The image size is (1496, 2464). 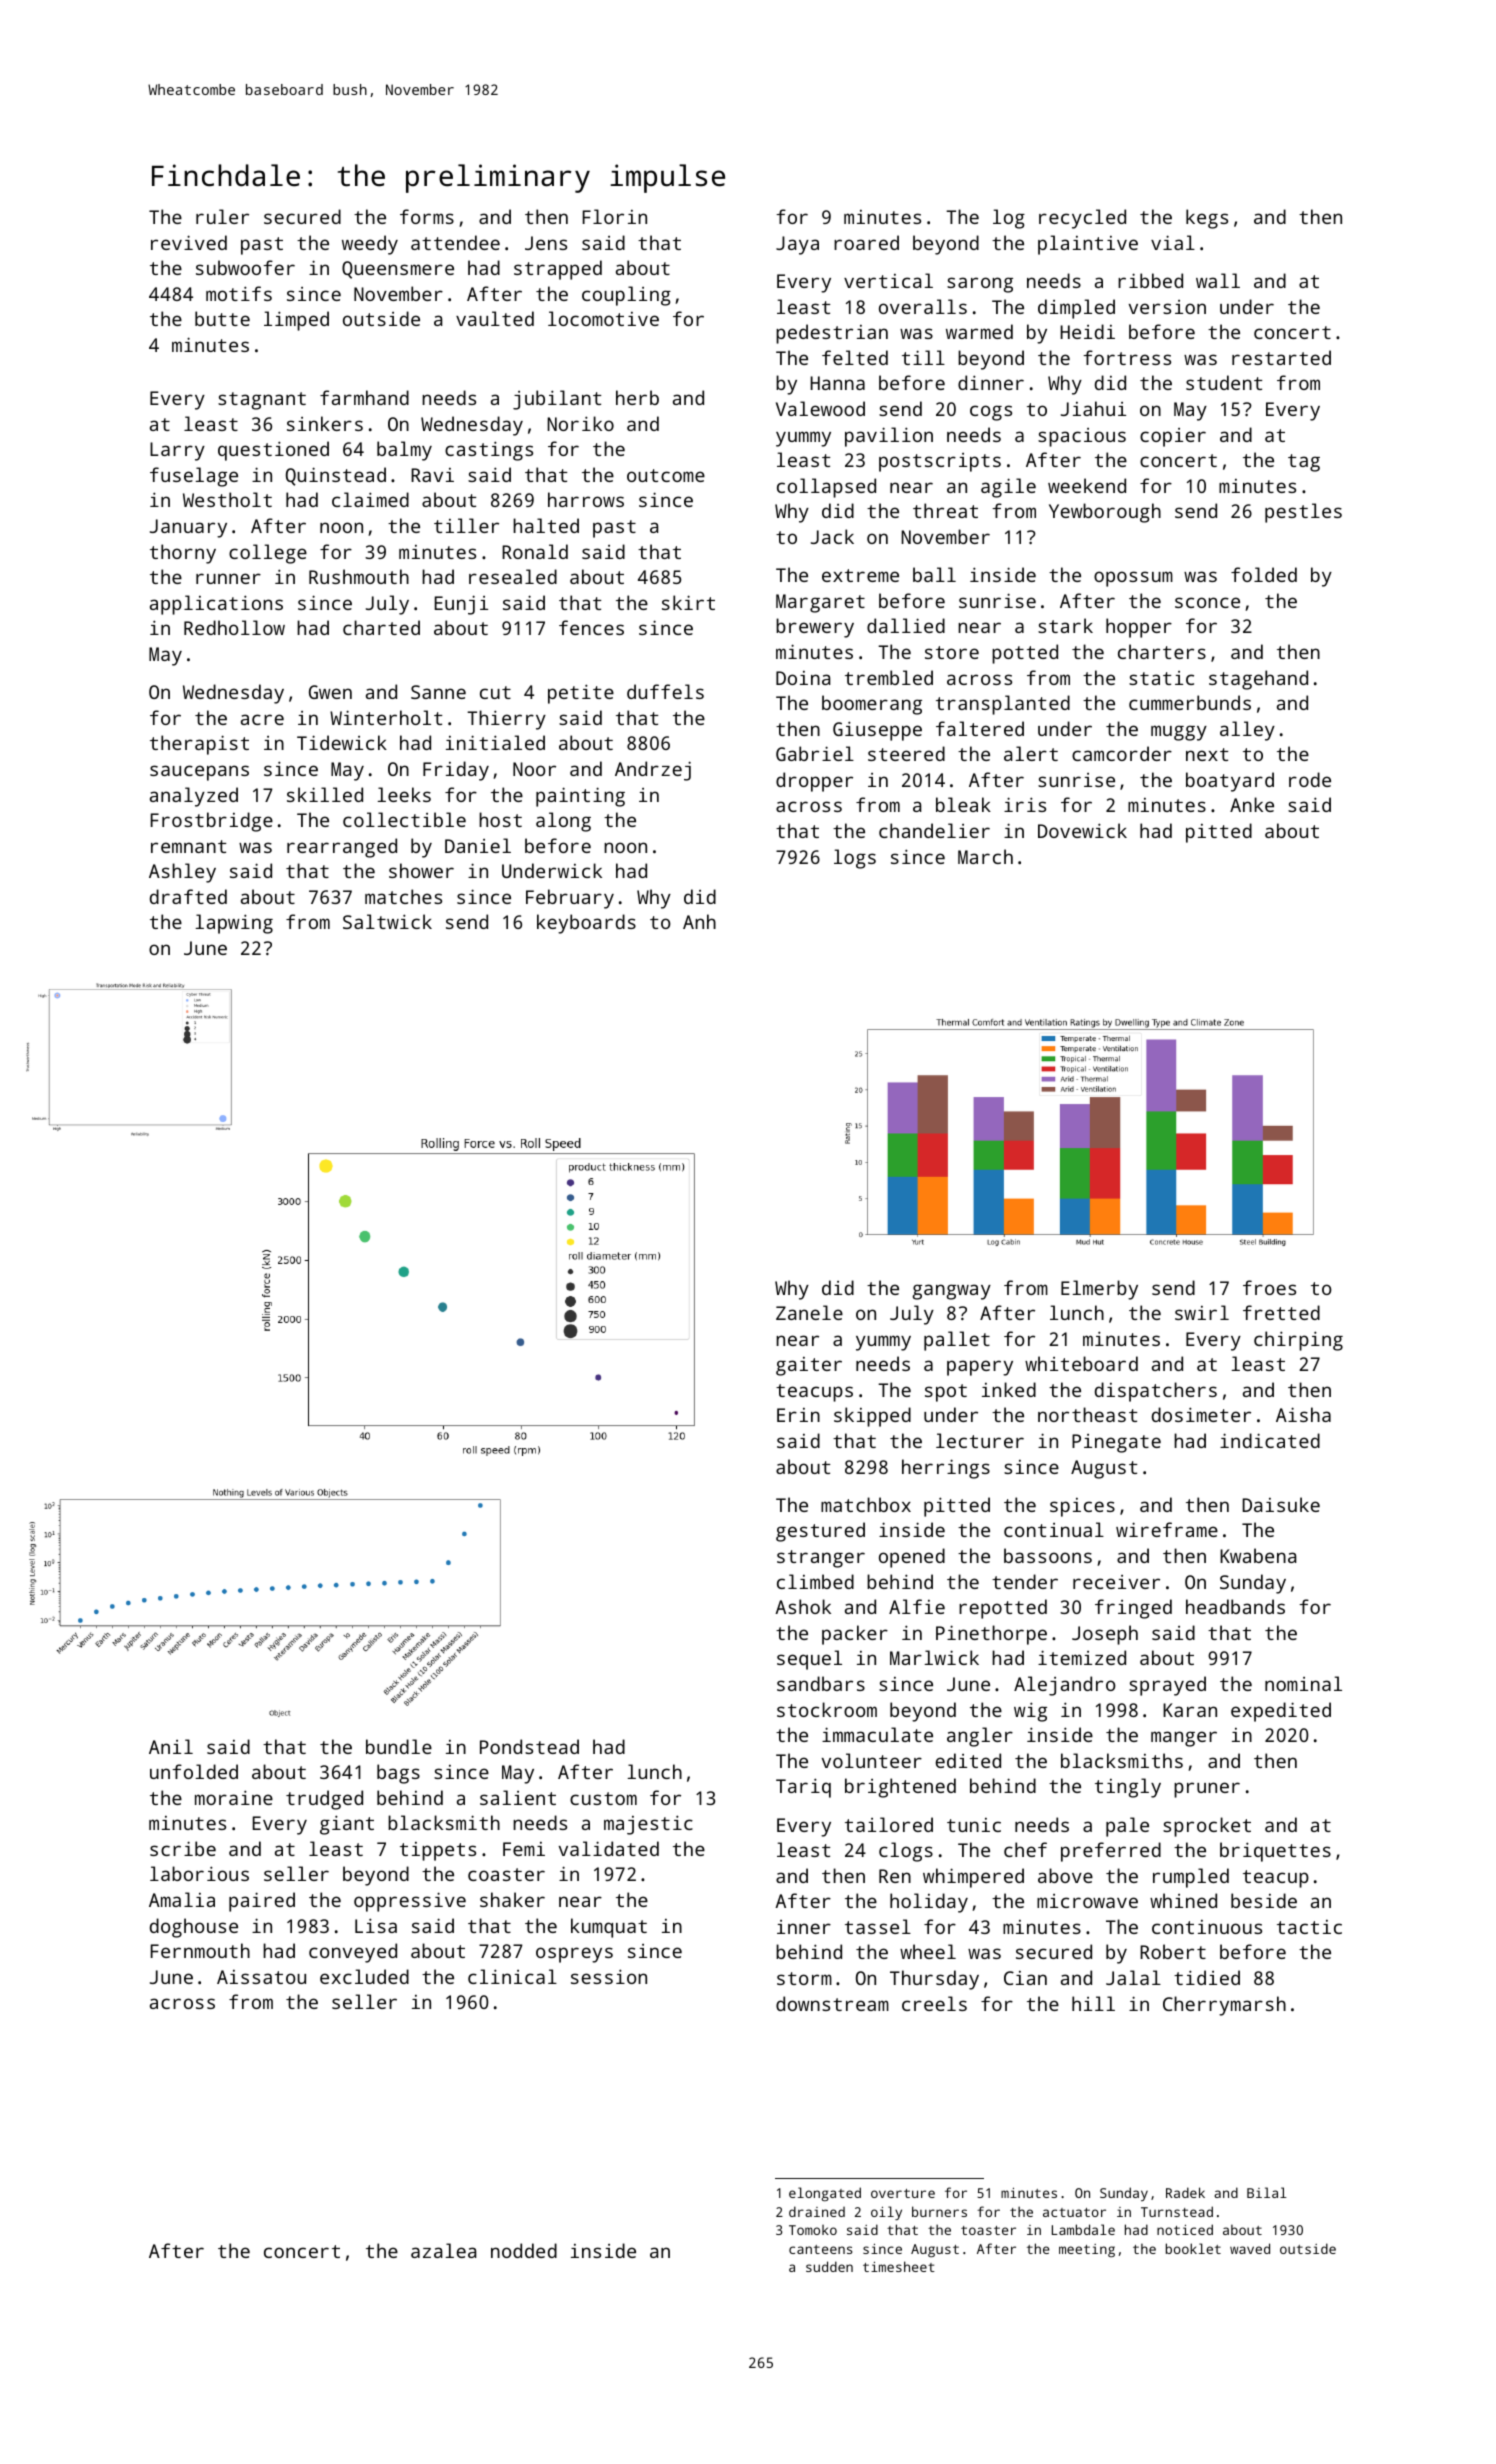 What do you see at coordinates (815, 628) in the page?
I see `brewery` at bounding box center [815, 628].
